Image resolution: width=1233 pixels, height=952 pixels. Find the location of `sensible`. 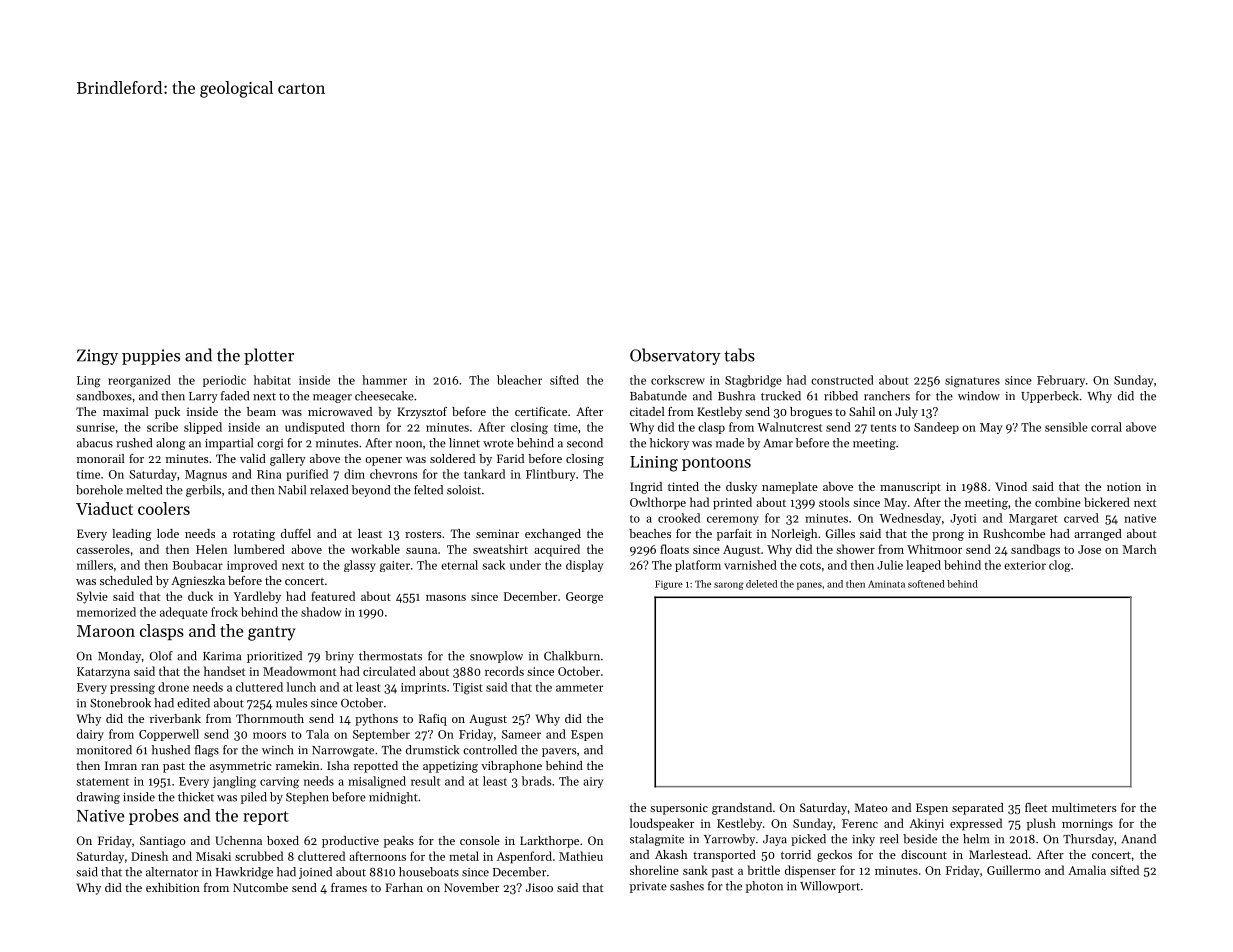

sensible is located at coordinates (1066, 427).
